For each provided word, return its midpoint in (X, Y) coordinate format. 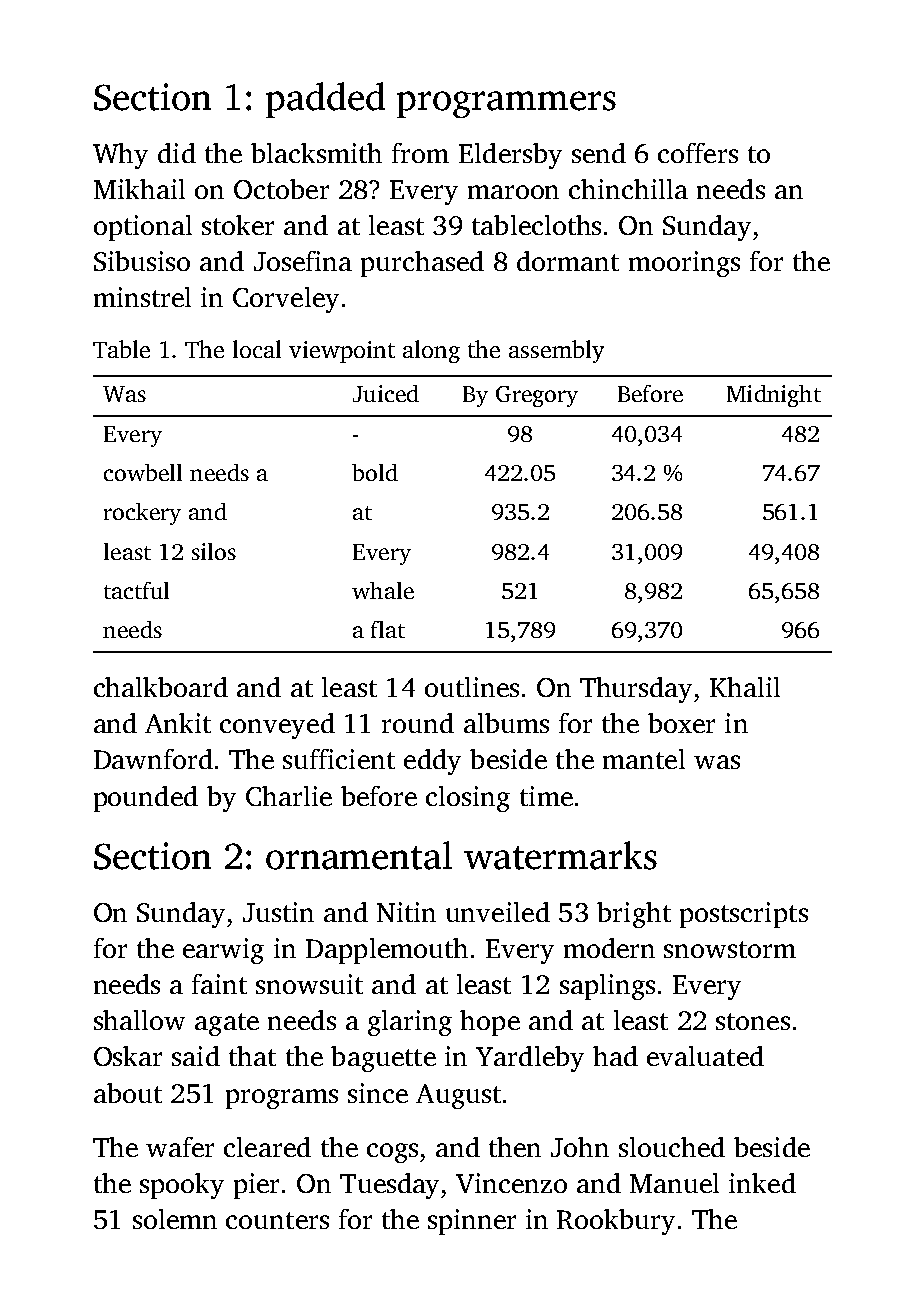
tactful (136, 590)
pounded (146, 799)
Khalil (745, 687)
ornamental (359, 855)
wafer (180, 1147)
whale (383, 590)
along (431, 351)
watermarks (560, 855)
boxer (681, 723)
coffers (698, 153)
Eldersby (510, 156)
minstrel (142, 297)
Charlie (289, 796)
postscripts (744, 915)
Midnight (774, 396)
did (177, 153)
